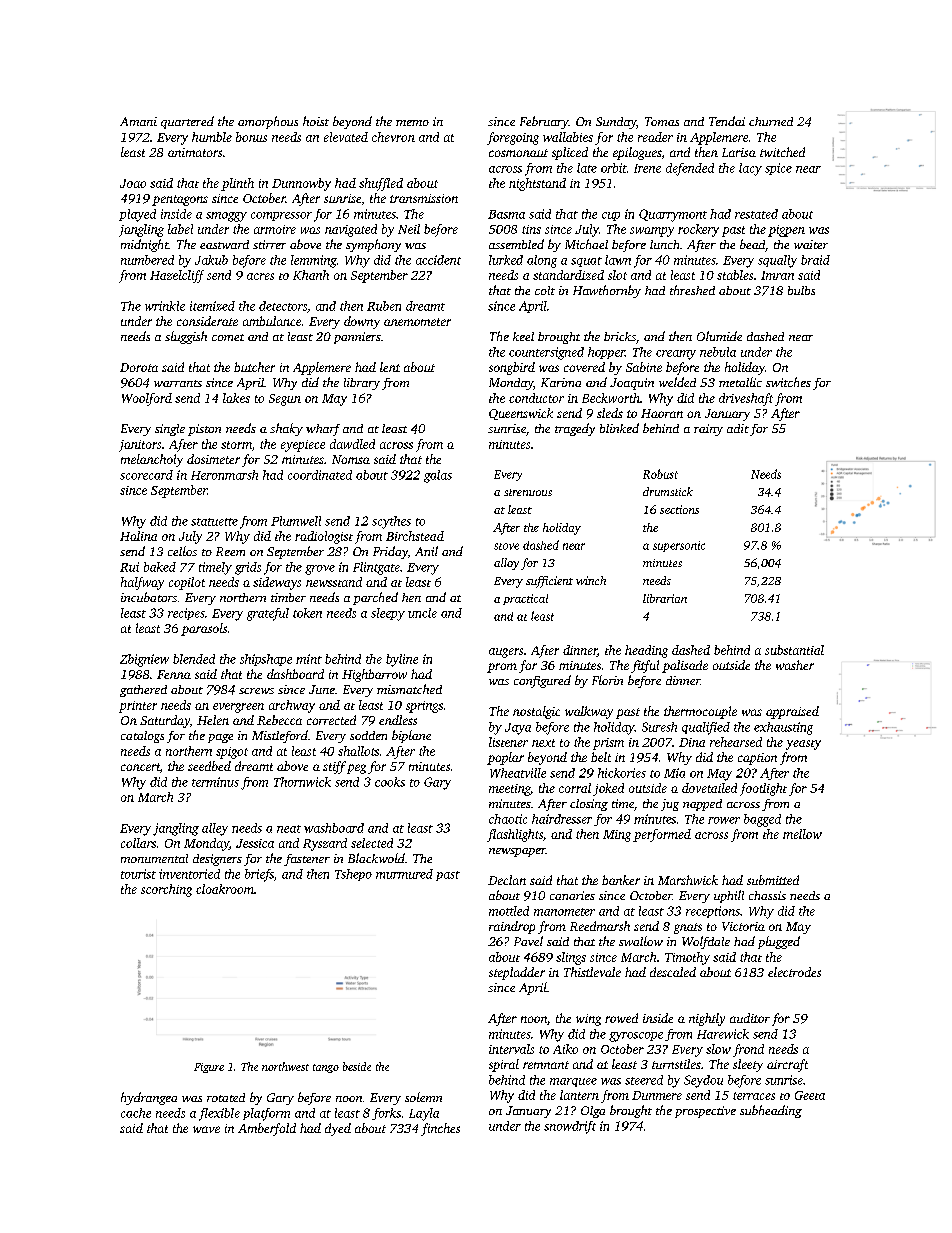  What do you see at coordinates (220, 738) in the document?
I see `page` at bounding box center [220, 738].
